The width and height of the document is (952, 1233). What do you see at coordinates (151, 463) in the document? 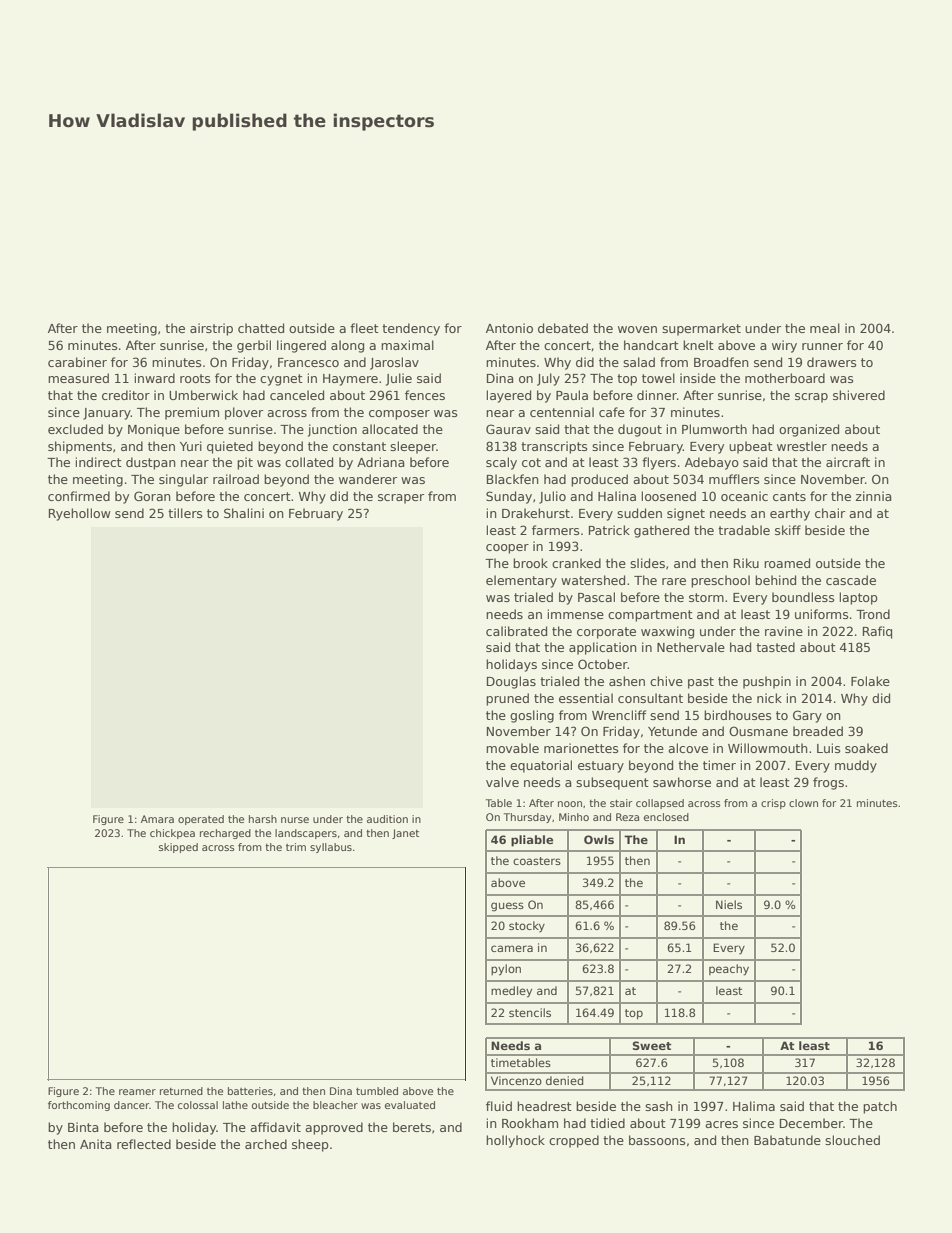
I see `dustpan` at bounding box center [151, 463].
